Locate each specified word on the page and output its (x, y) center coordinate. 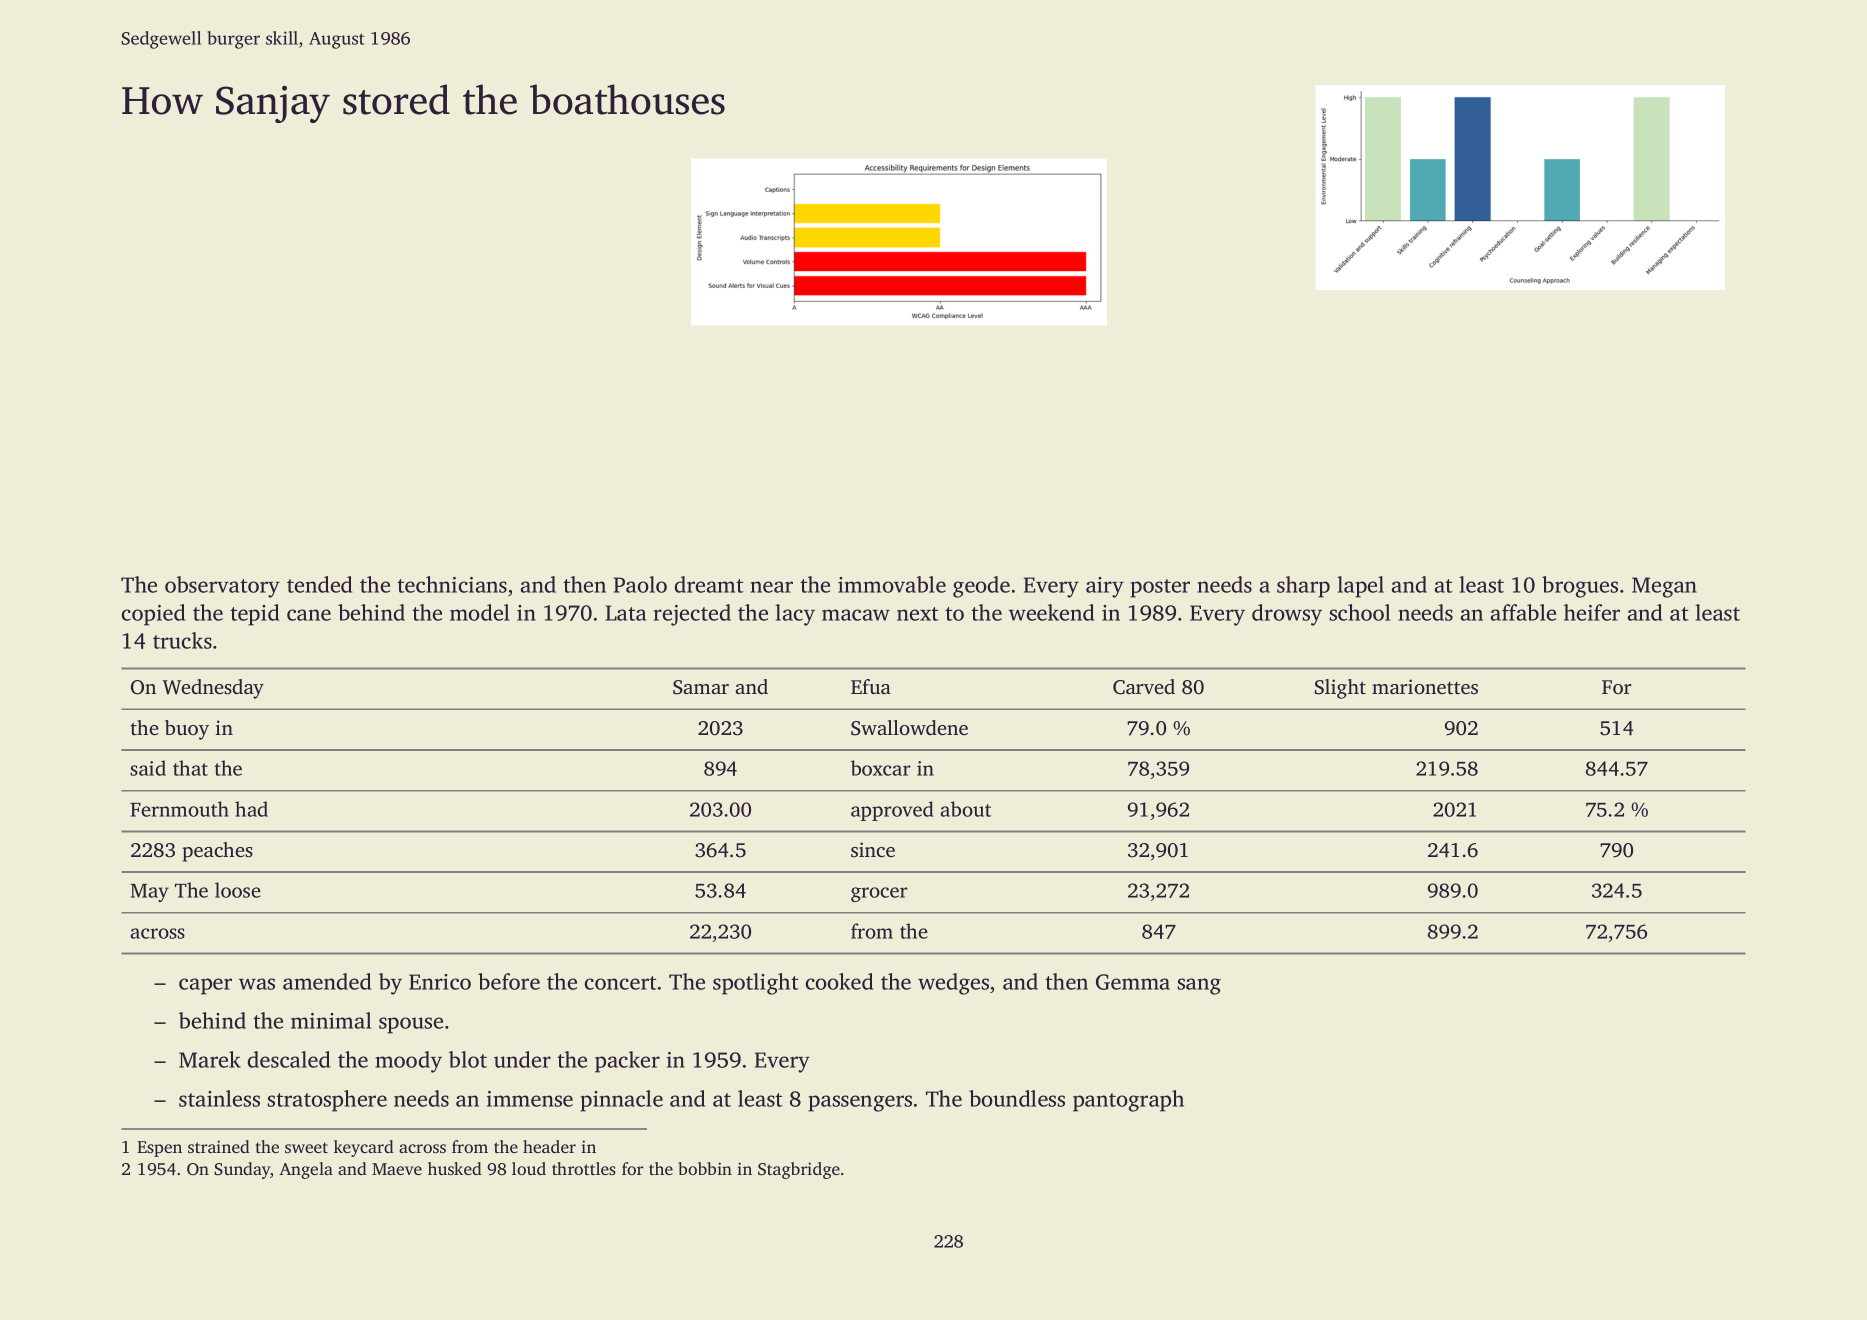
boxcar (881, 768)
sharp (1303, 587)
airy (1105, 587)
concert (621, 983)
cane (309, 615)
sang (1199, 986)
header (549, 1146)
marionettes (1425, 686)
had (251, 809)
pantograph (1128, 1101)
